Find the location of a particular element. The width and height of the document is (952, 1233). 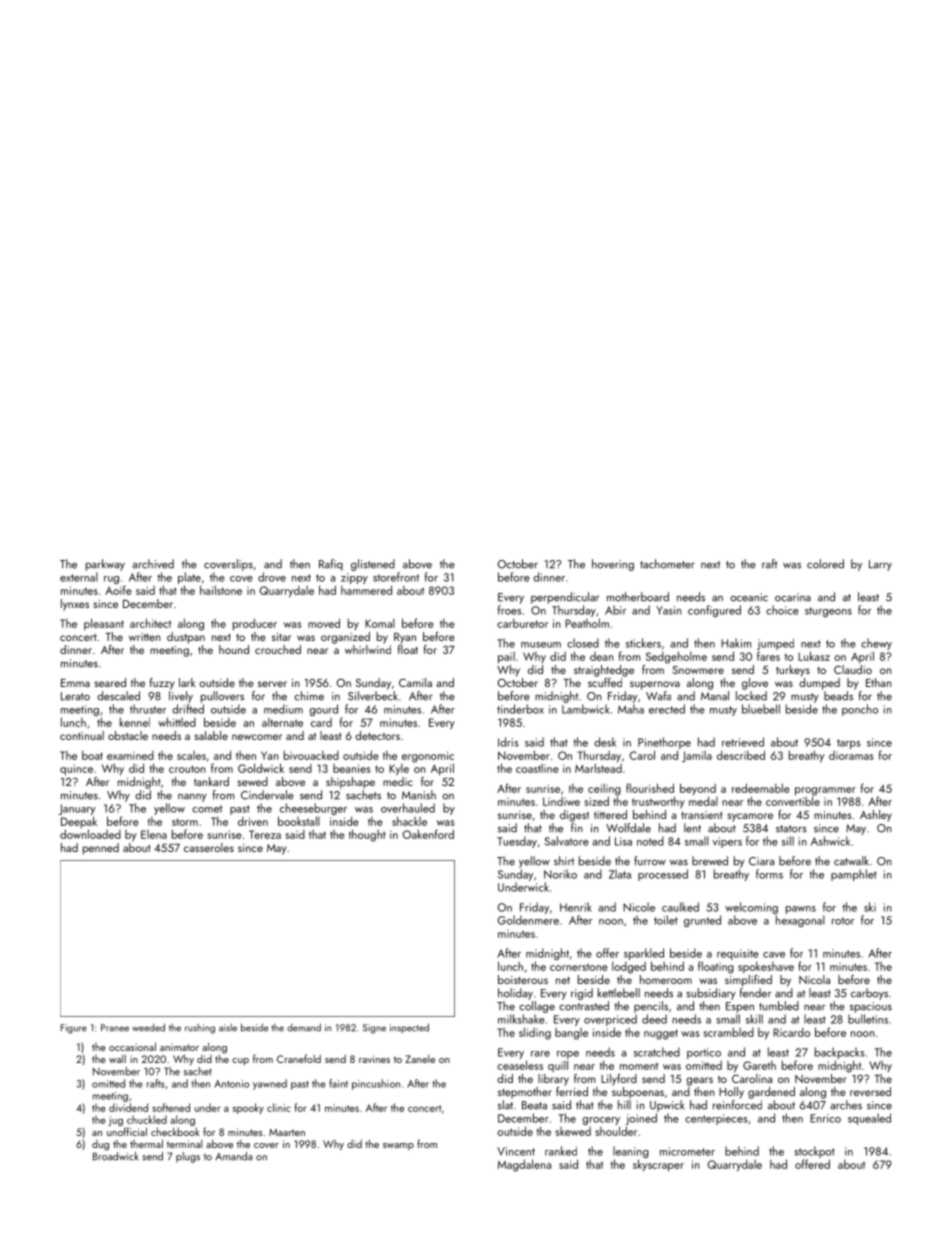

trustworthy is located at coordinates (658, 802).
